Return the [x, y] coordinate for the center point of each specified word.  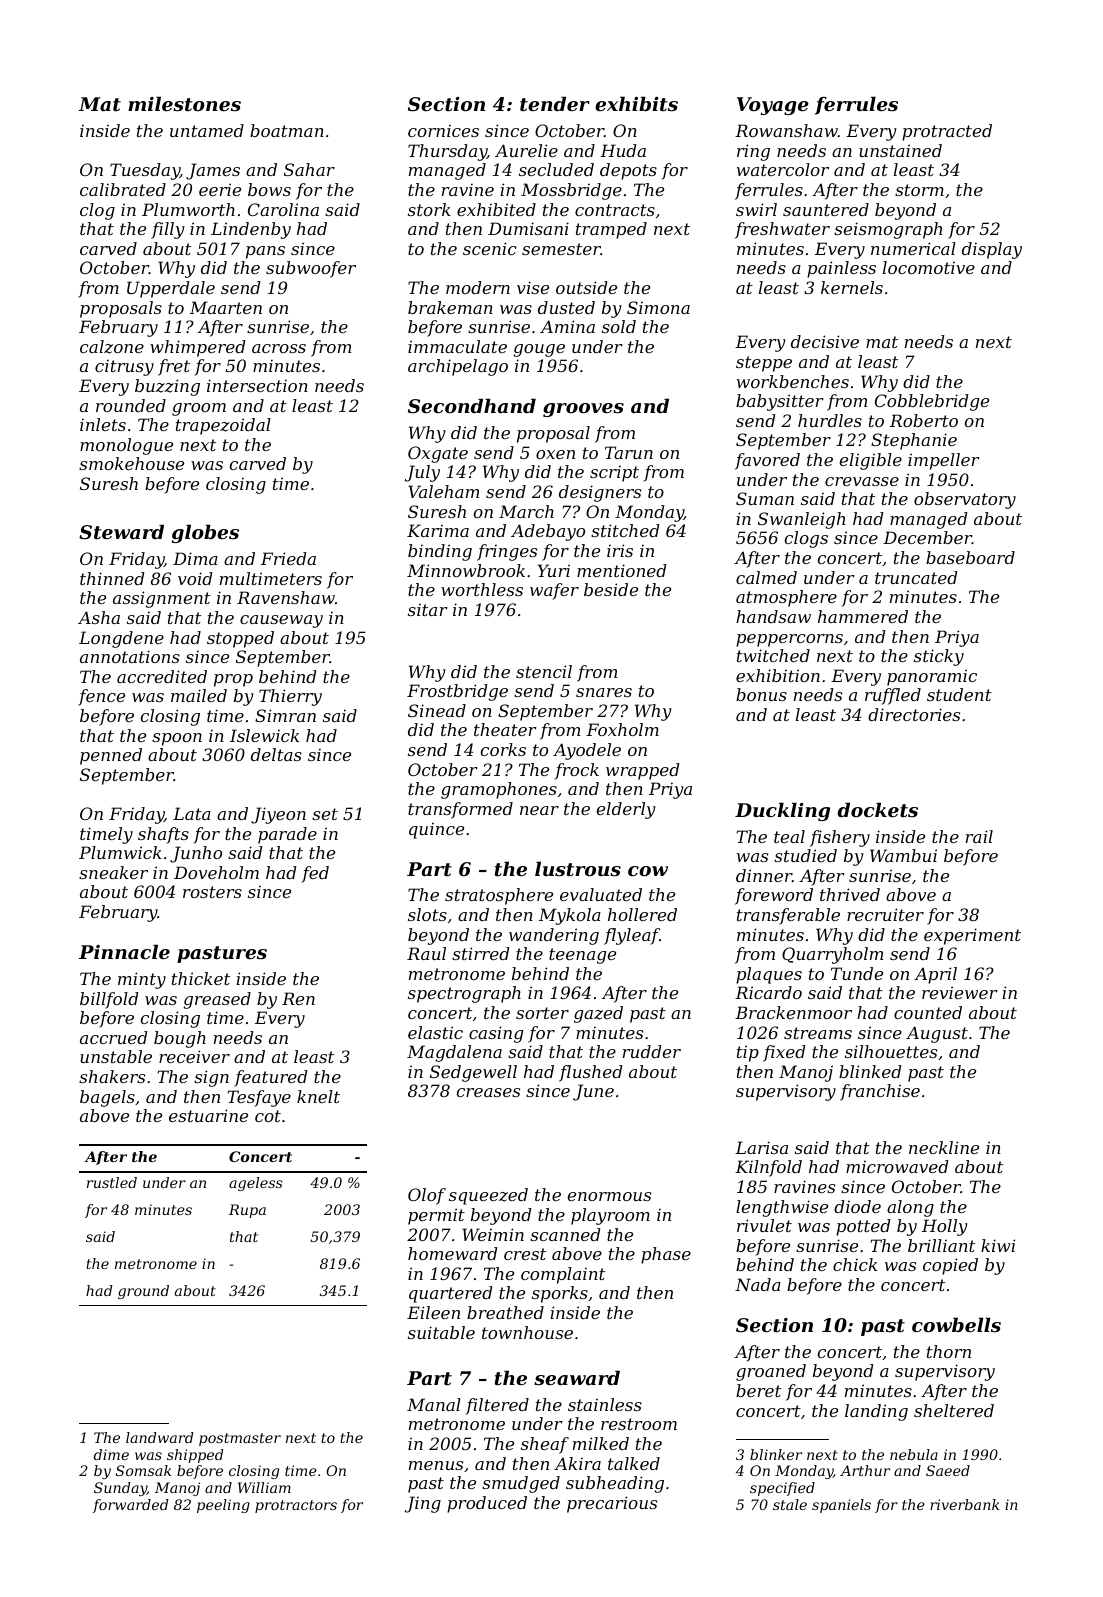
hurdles [830, 420]
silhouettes [891, 1051]
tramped [611, 230]
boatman [287, 130]
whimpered [198, 348]
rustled [112, 1182]
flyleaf [632, 936]
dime [111, 1454]
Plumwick [120, 852]
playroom [610, 1216]
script [614, 474]
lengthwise [782, 1208]
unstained [900, 150]
